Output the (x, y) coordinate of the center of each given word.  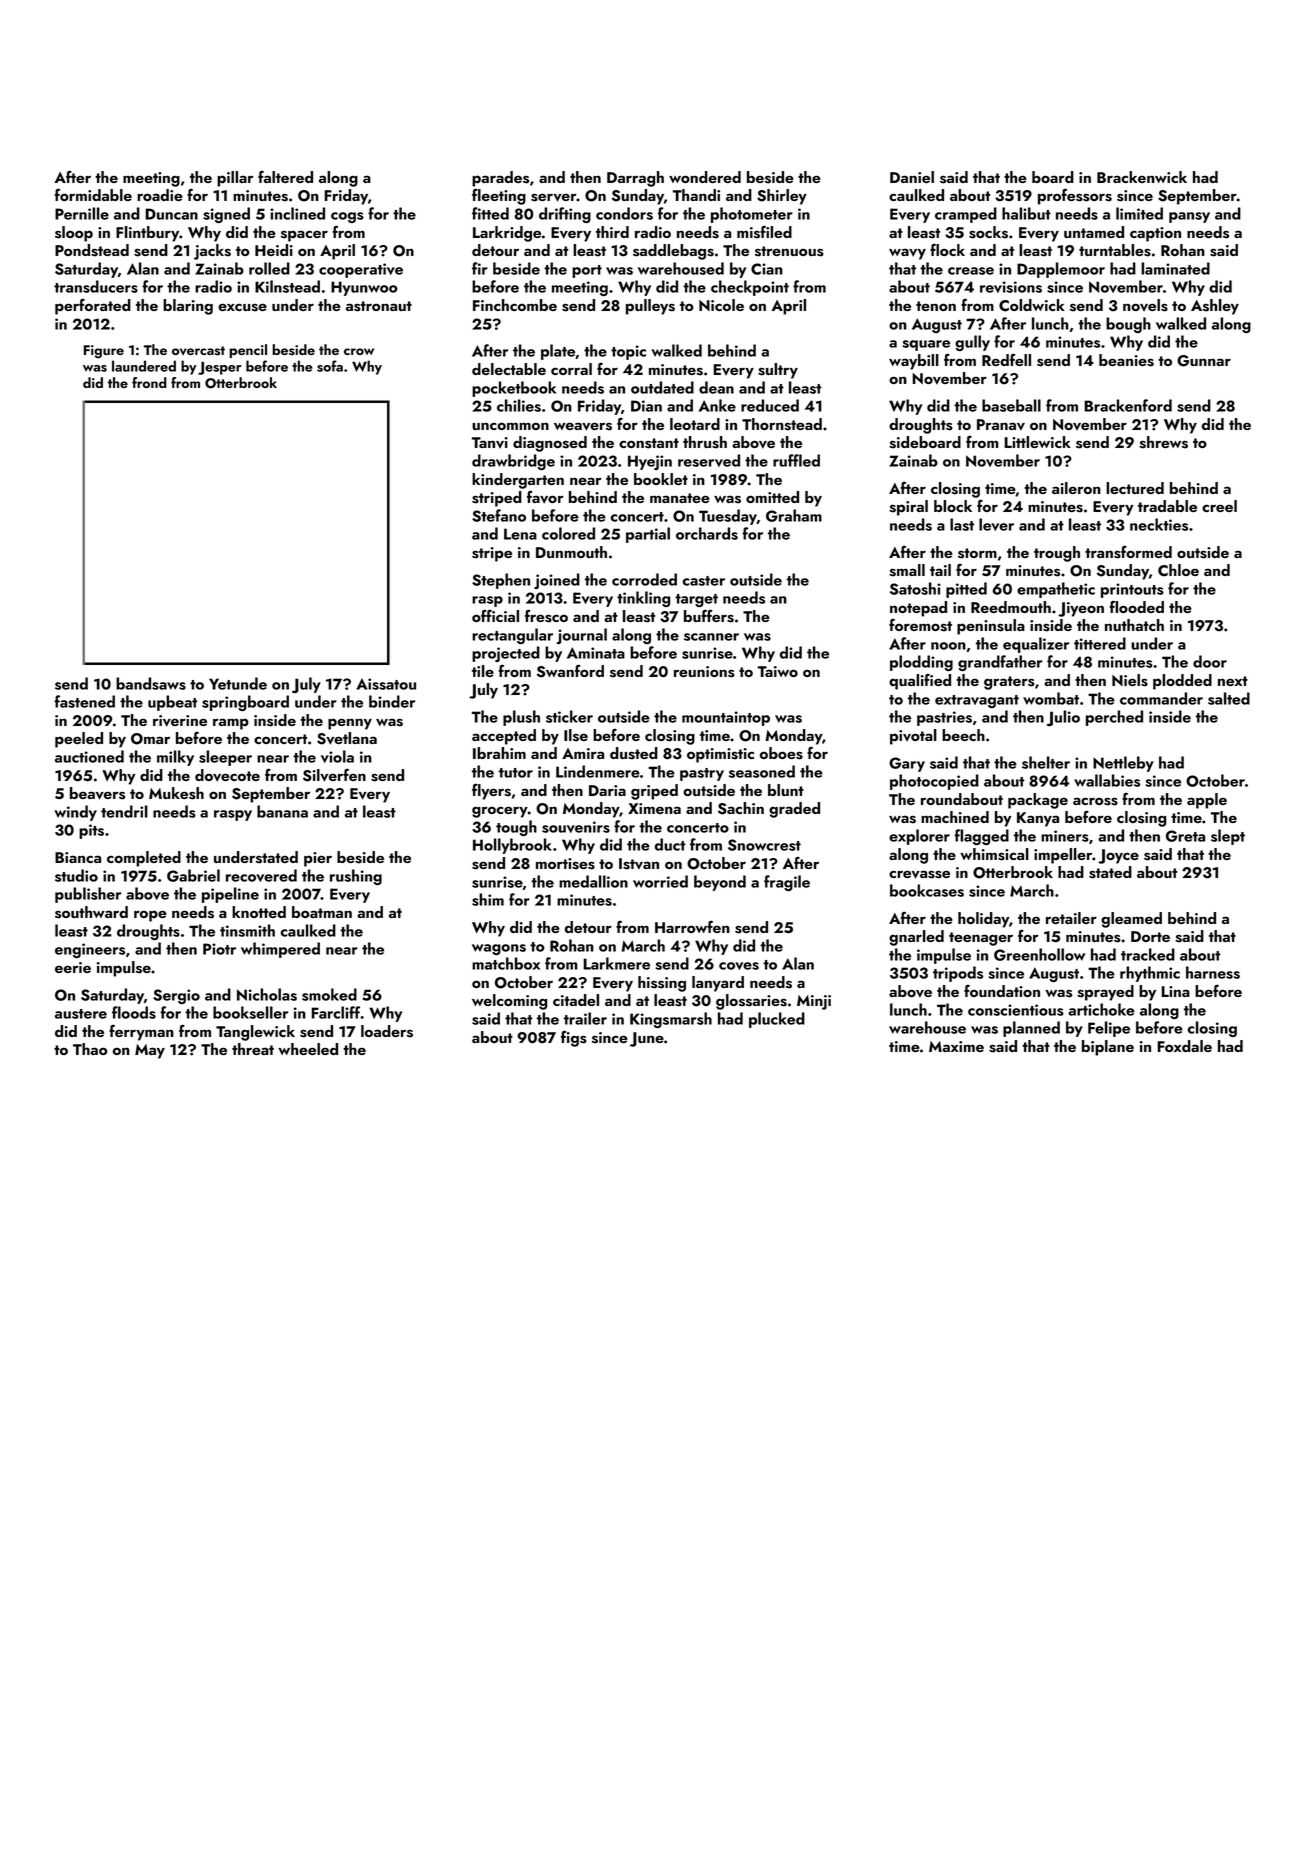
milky (175, 758)
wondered (705, 177)
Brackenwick (1142, 177)
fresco (546, 616)
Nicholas (267, 994)
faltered (285, 177)
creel (1219, 506)
